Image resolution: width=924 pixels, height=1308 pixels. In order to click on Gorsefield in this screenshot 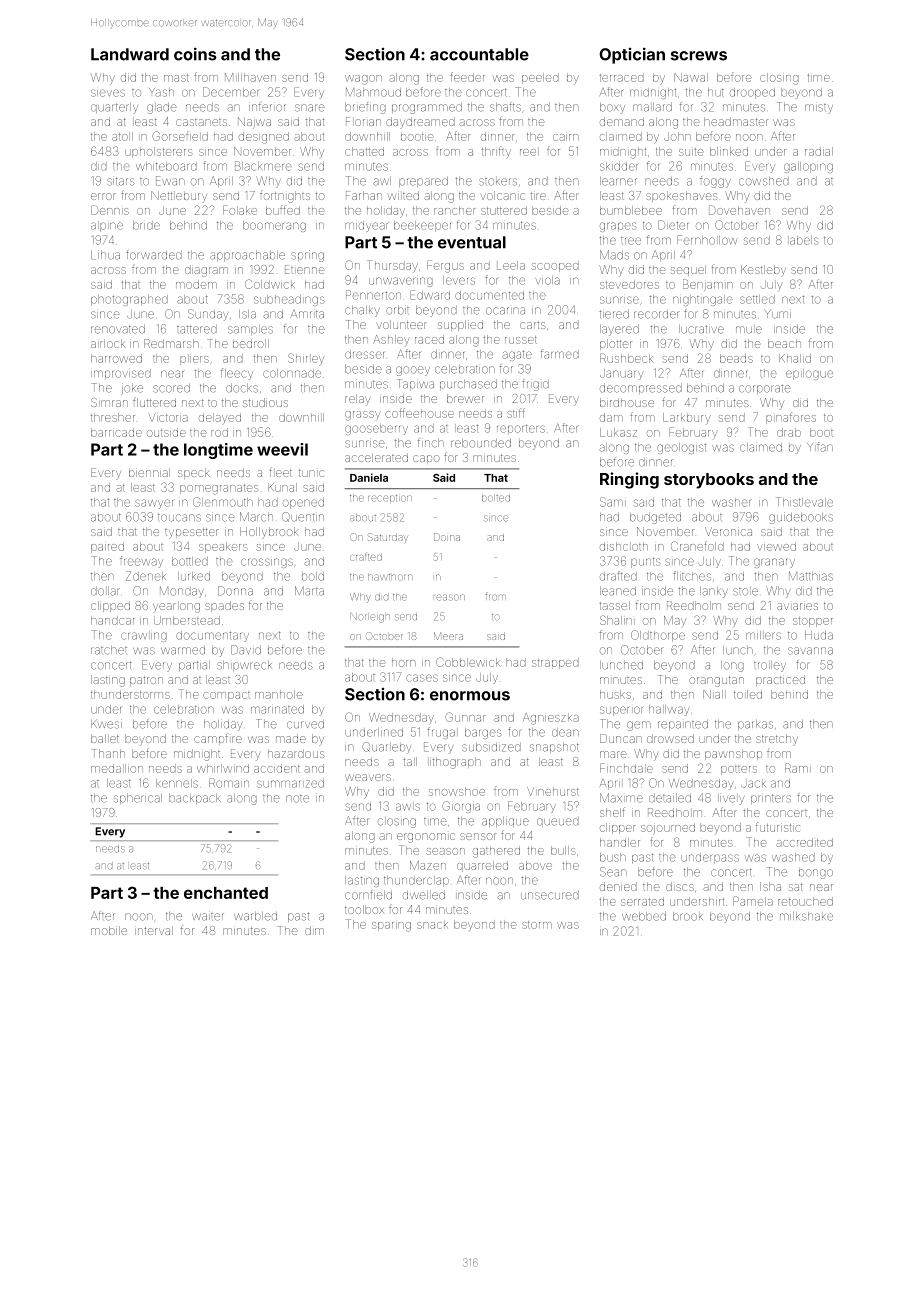, I will do `click(180, 136)`.
